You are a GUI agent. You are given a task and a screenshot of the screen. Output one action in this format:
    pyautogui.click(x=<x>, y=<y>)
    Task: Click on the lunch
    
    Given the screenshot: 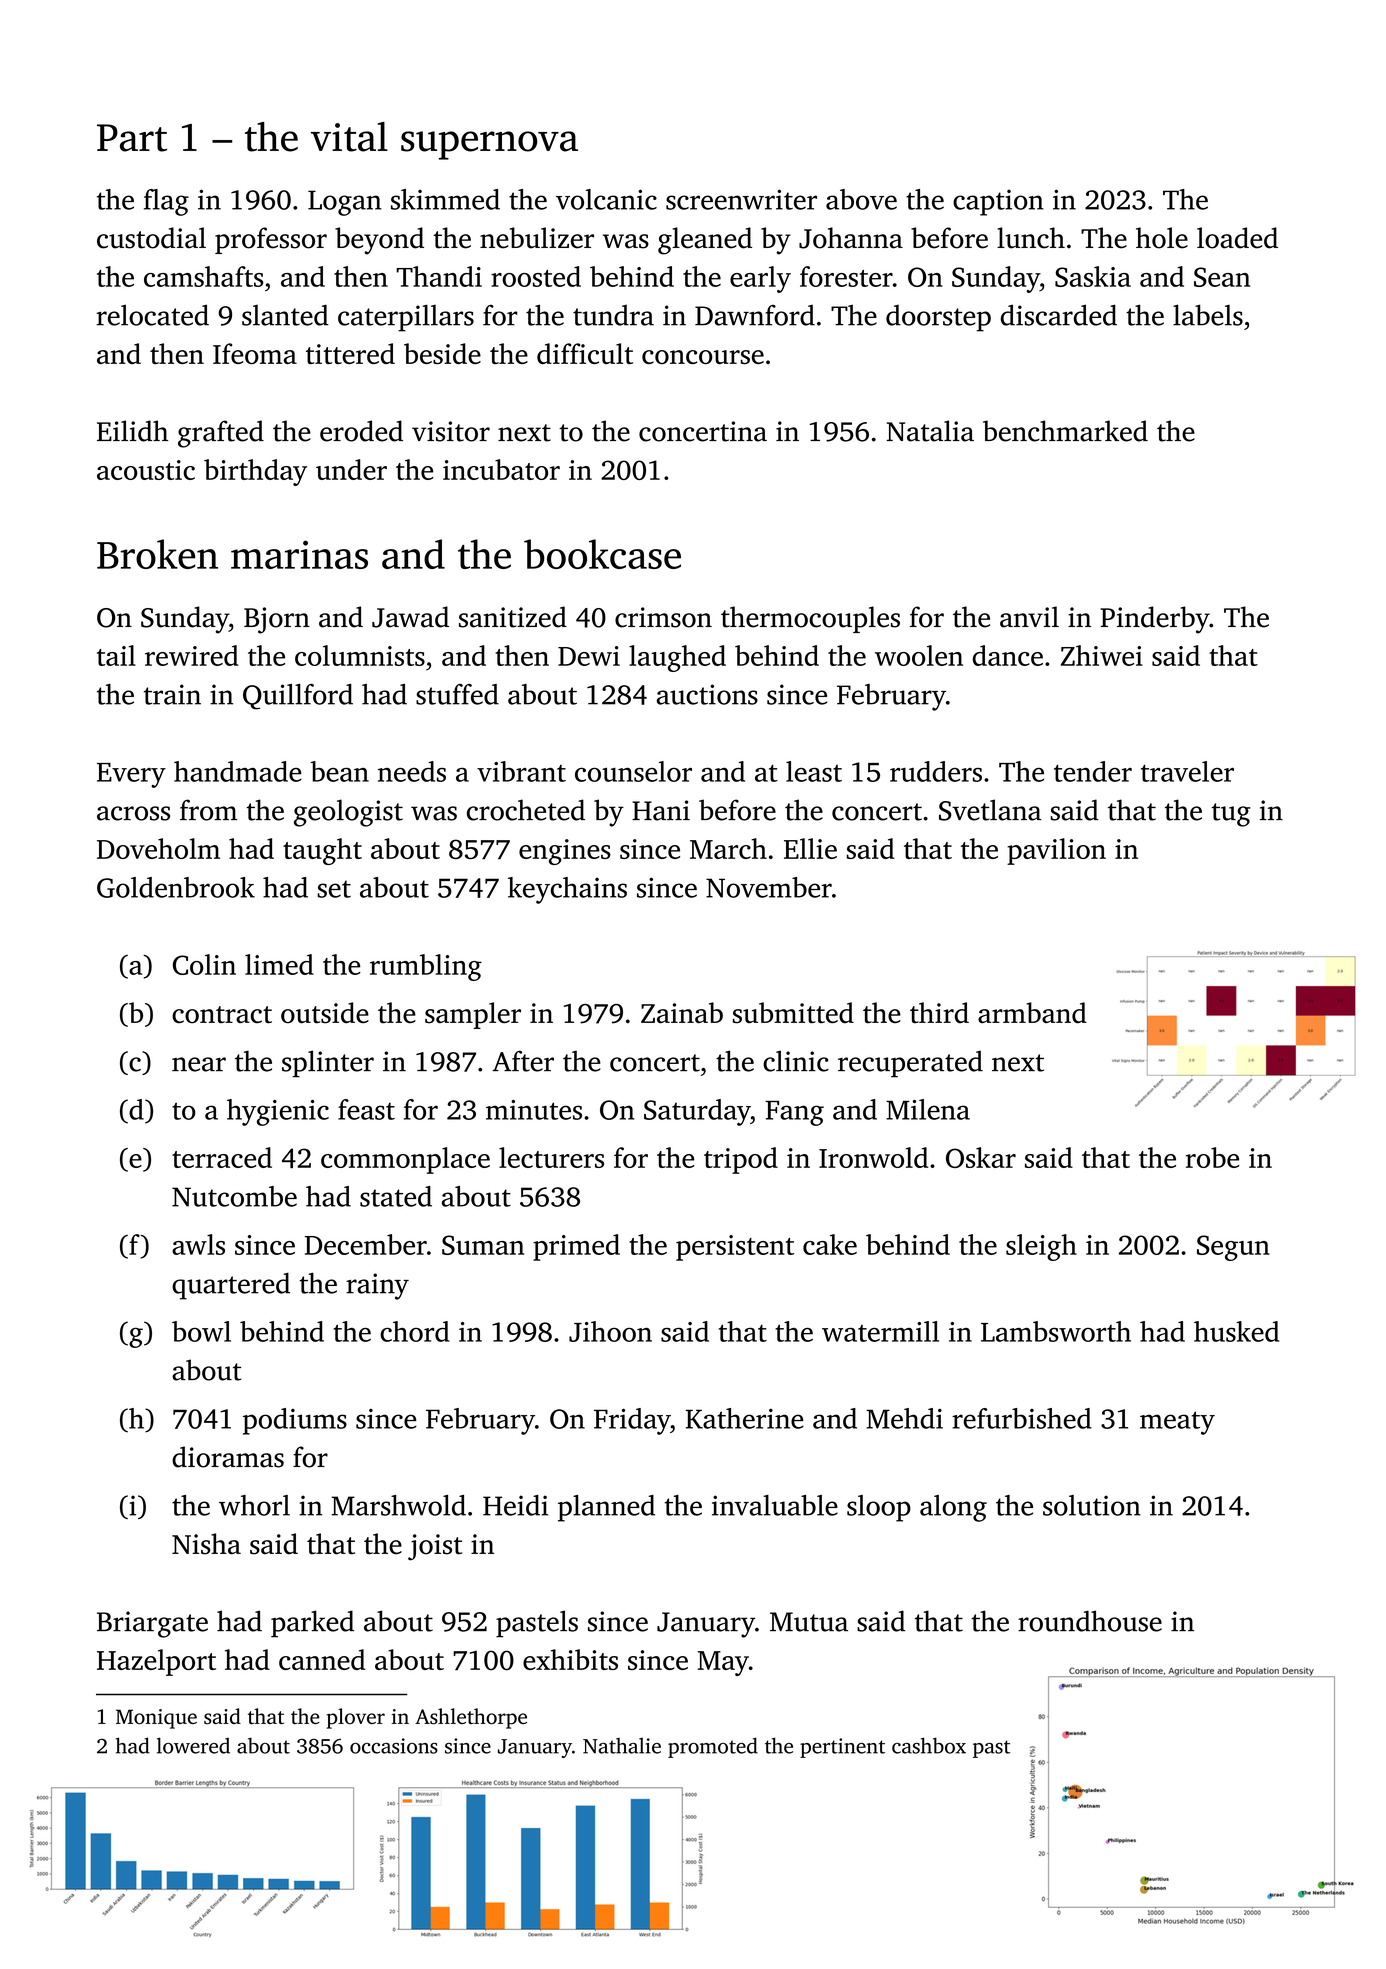 What is the action you would take?
    pyautogui.click(x=1031, y=238)
